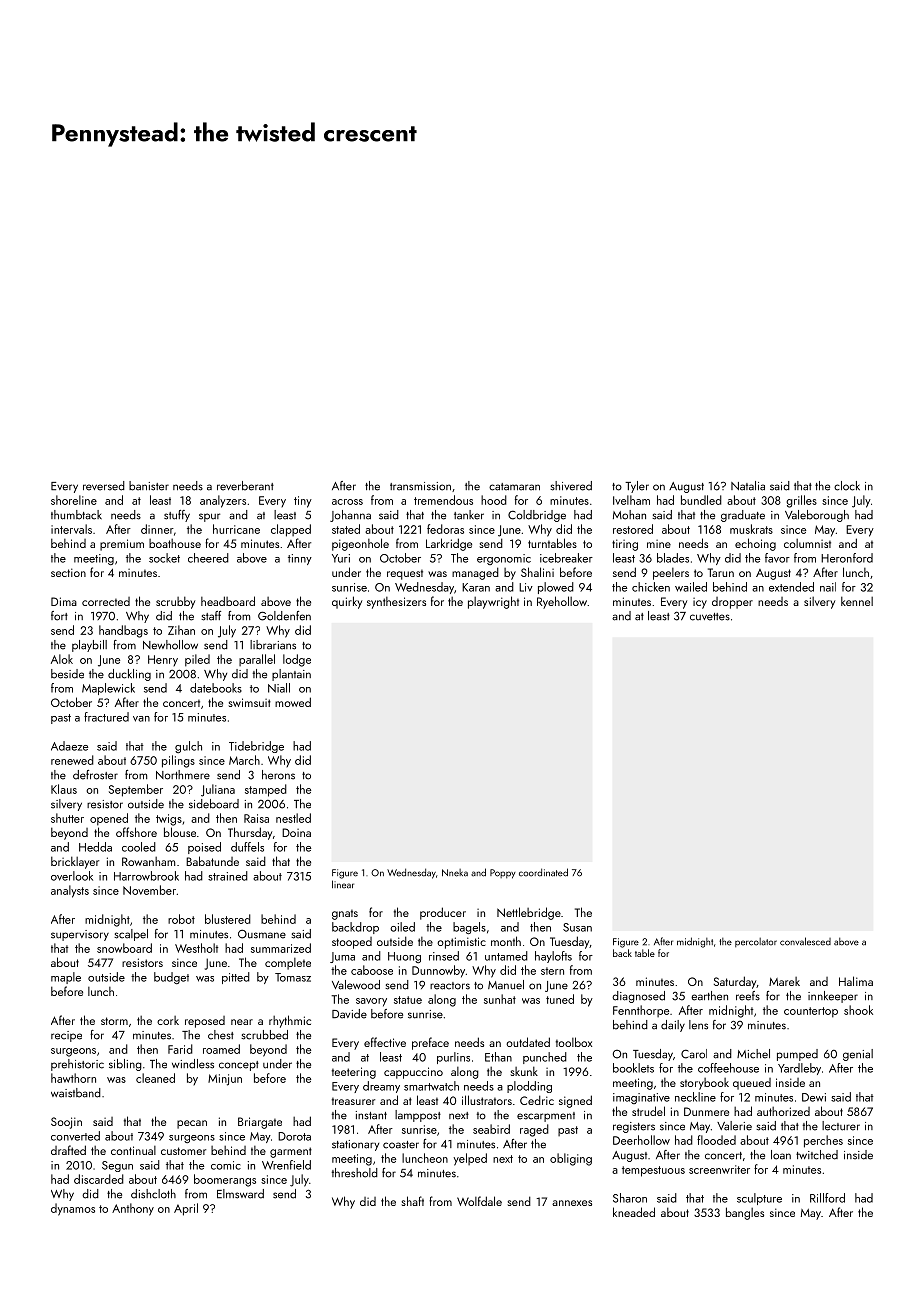 The width and height of the screenshot is (924, 1308). Describe the element at coordinates (76, 1093) in the screenshot. I see `waistband` at that location.
